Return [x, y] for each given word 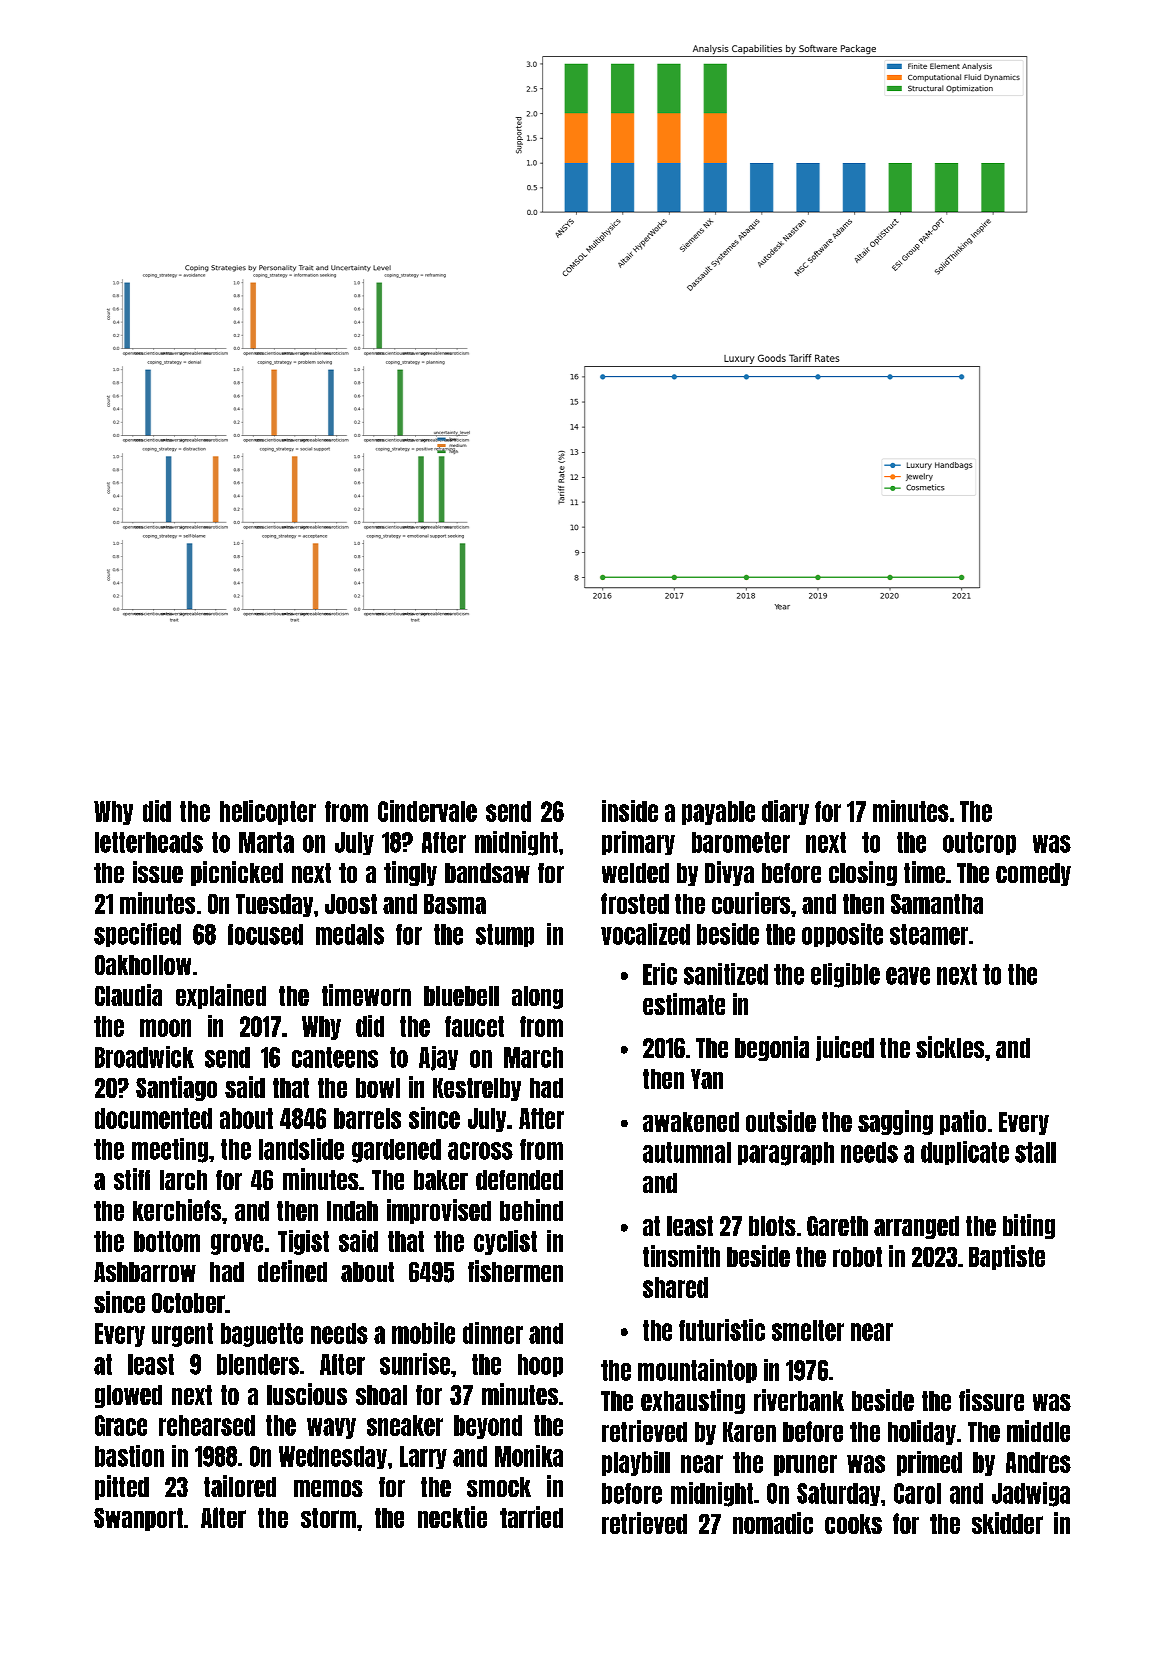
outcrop [979, 843]
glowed [128, 1396]
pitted [122, 1487]
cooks [853, 1524]
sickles [950, 1047]
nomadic [773, 1523]
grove [237, 1244]
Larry [423, 1457]
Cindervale [427, 811]
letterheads [149, 842]
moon [165, 1028]
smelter [808, 1330]
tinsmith [681, 1256]
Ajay [438, 1058]
